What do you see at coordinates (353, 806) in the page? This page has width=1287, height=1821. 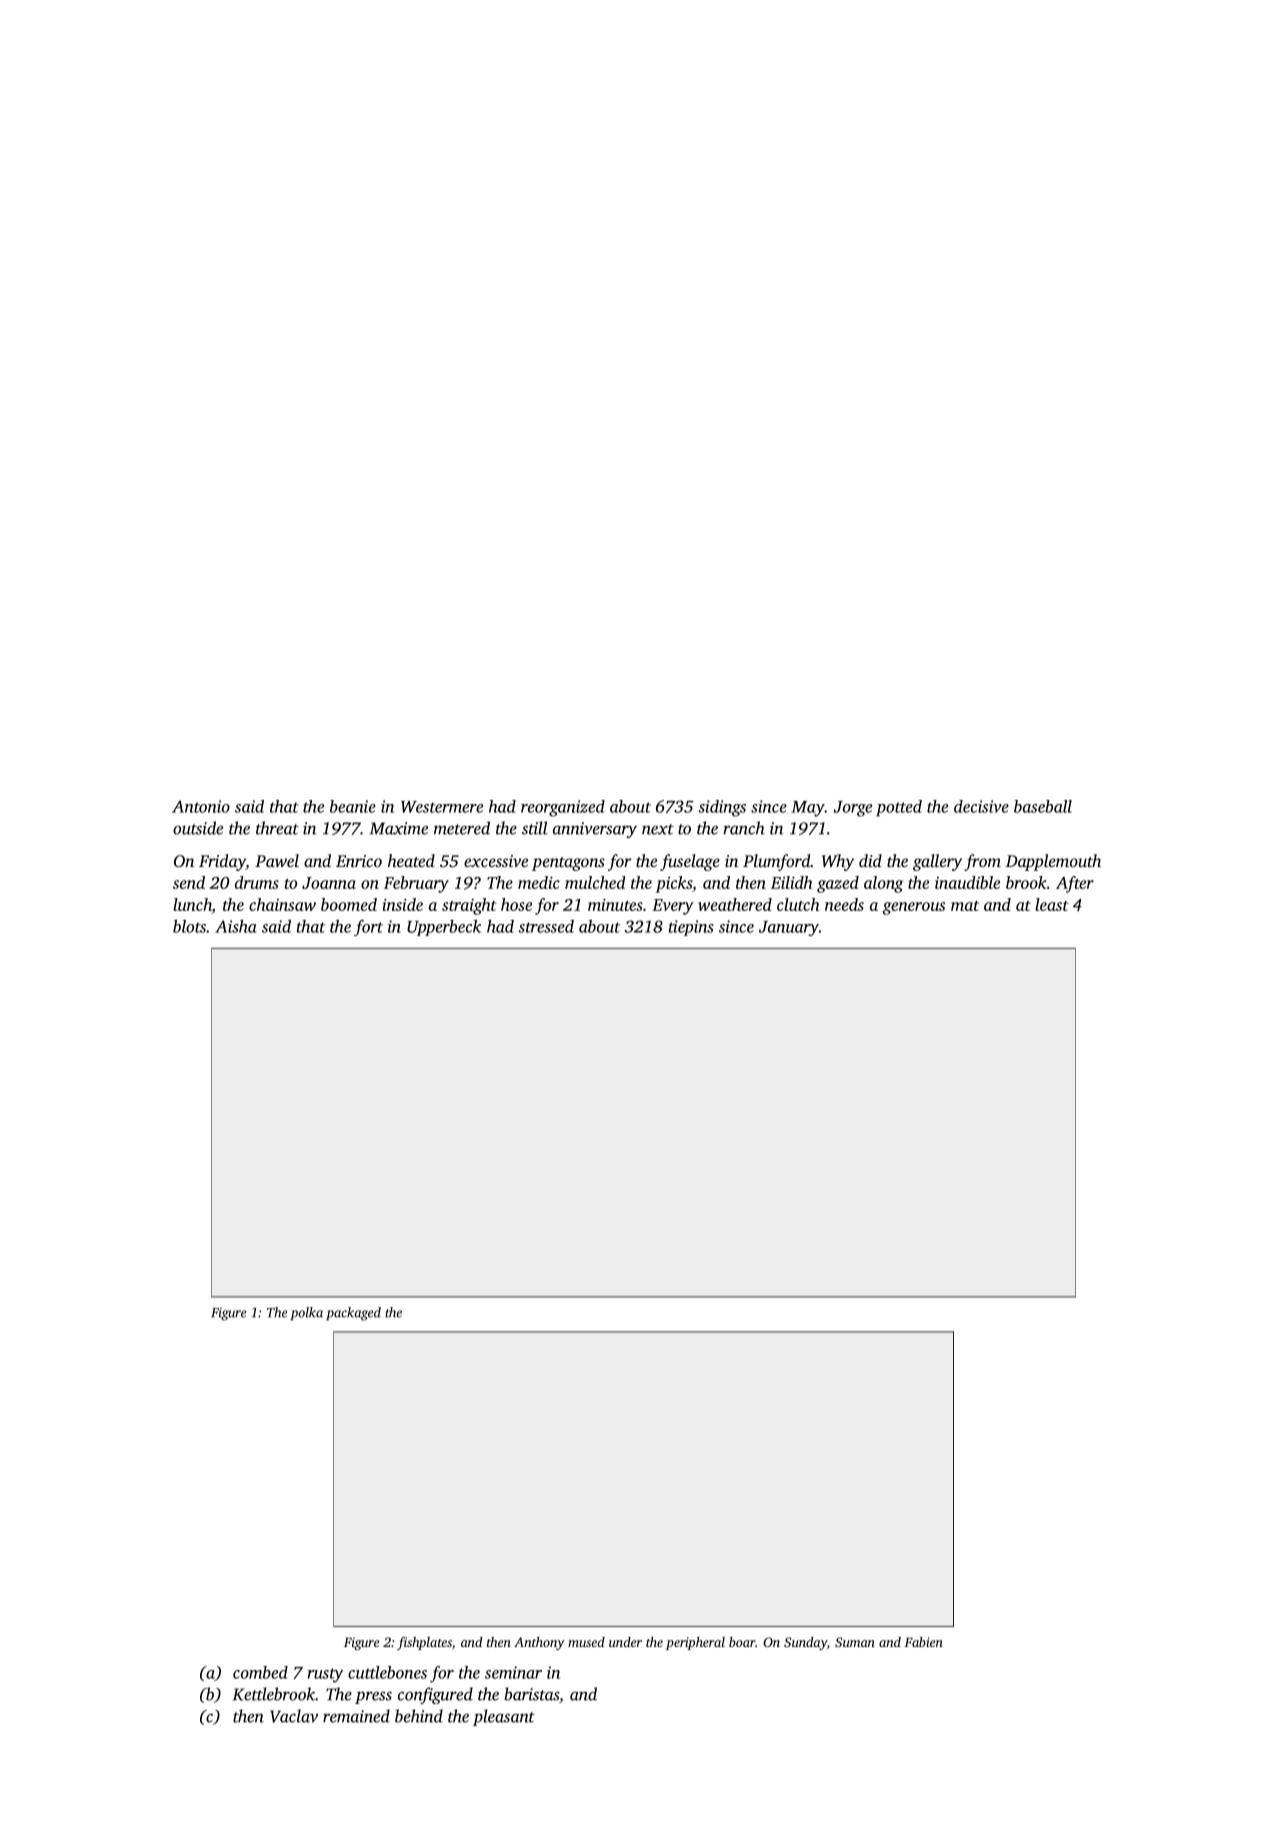 I see `beanie` at bounding box center [353, 806].
